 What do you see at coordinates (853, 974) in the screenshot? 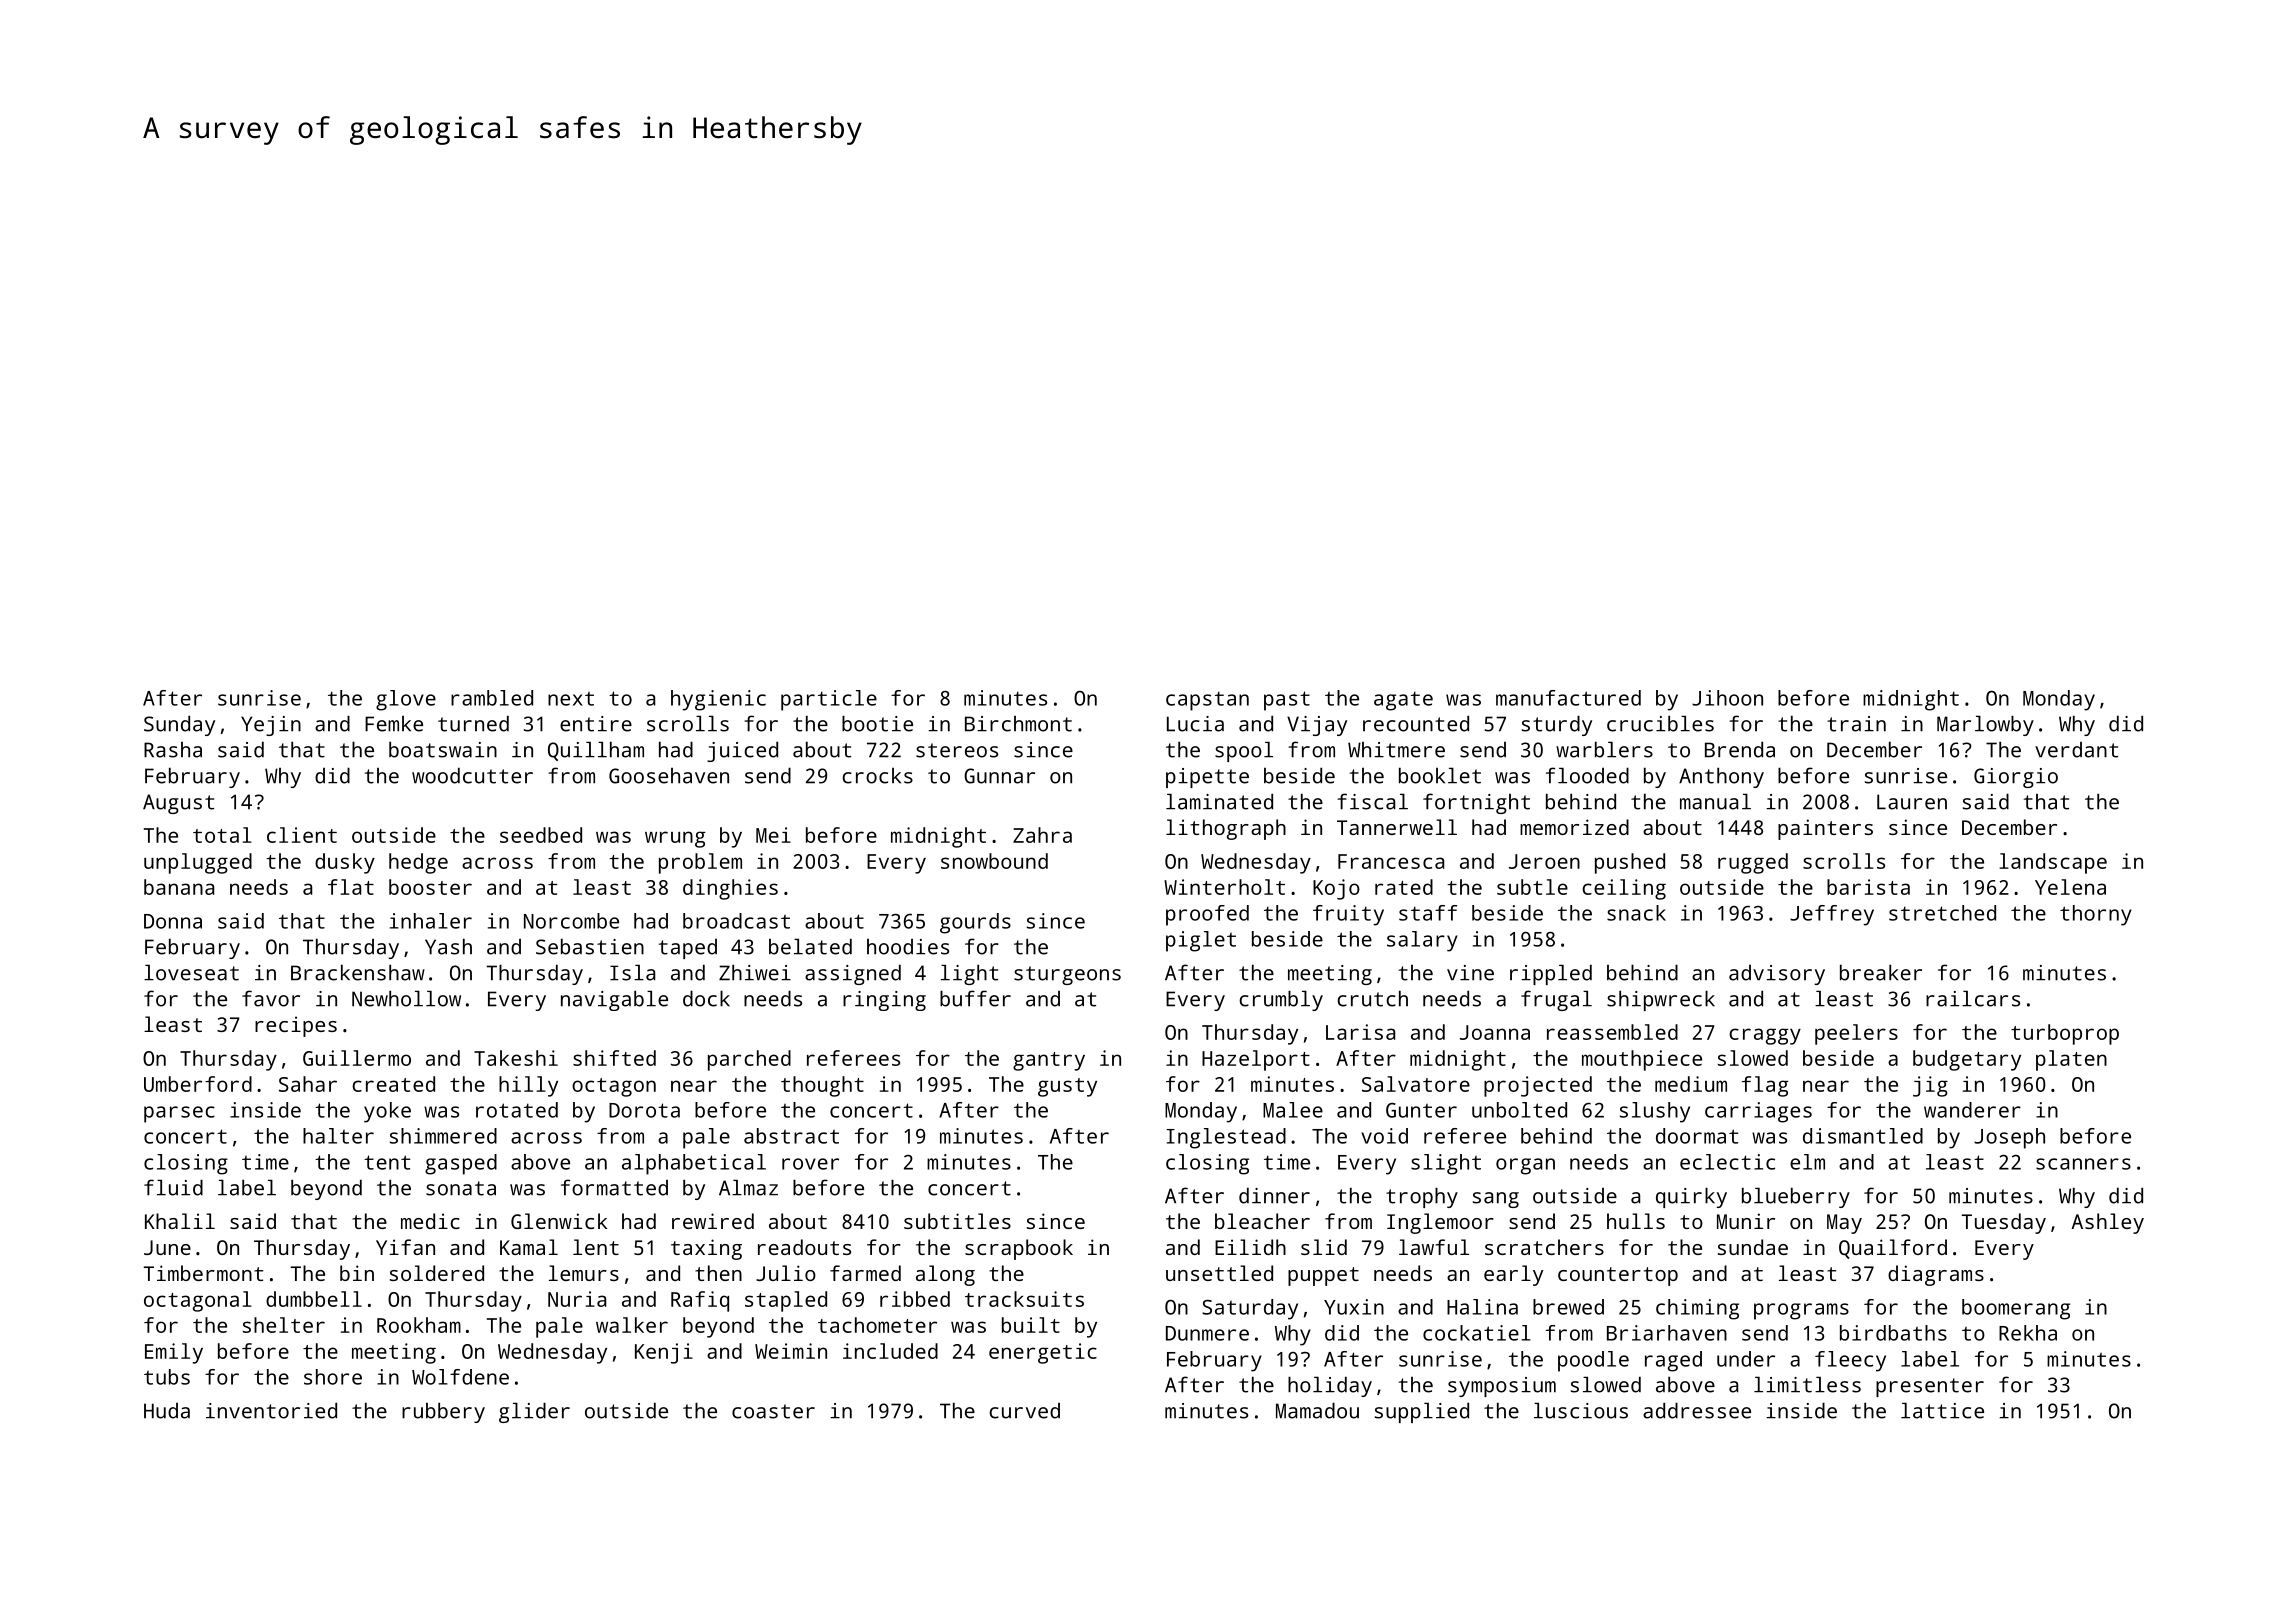
I see `assigned` at bounding box center [853, 974].
